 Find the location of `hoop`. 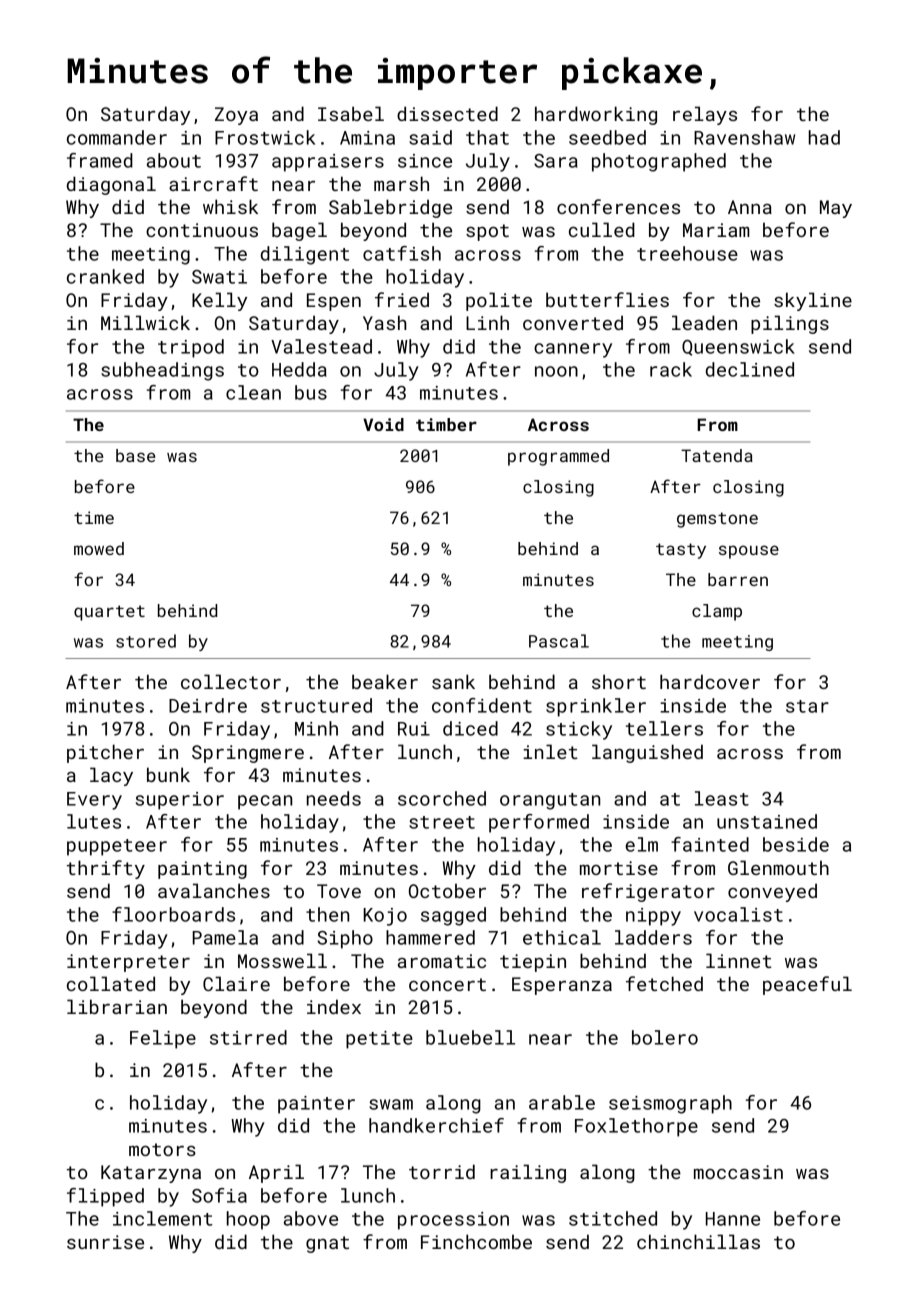

hoop is located at coordinates (248, 1220).
